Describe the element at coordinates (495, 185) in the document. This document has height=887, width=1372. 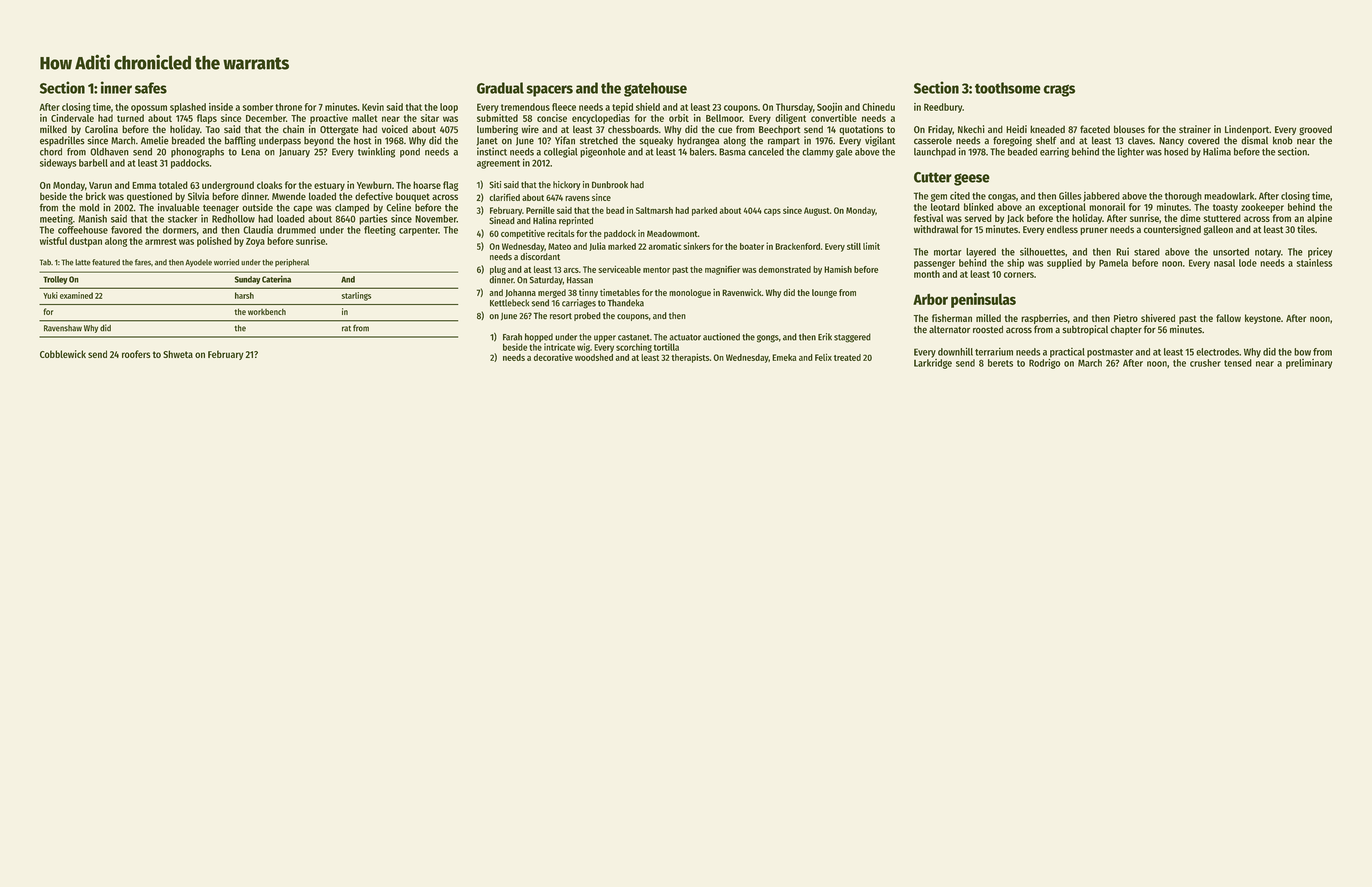
I see `Siti` at that location.
